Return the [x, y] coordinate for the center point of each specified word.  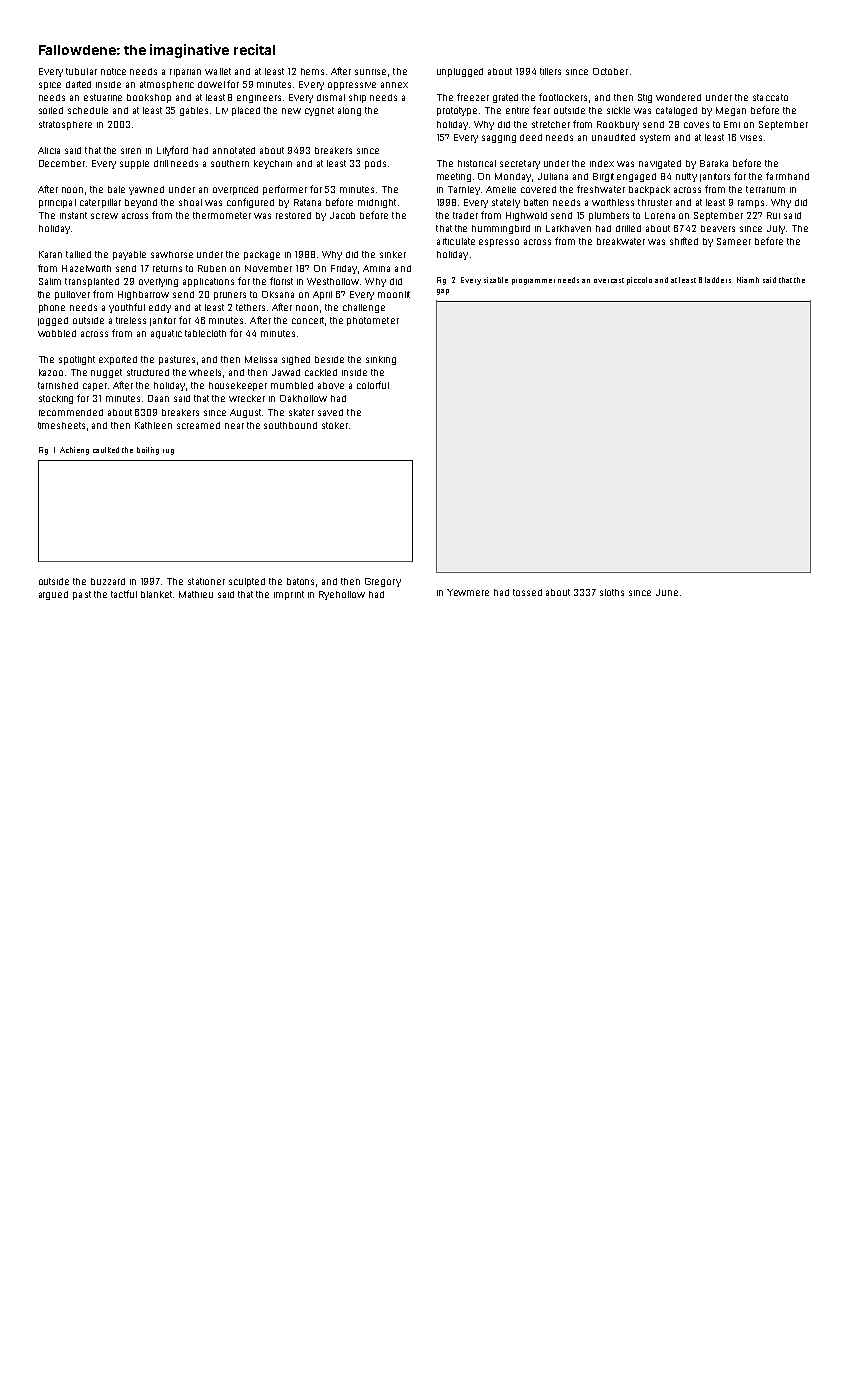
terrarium [765, 189]
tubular [81, 71]
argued [53, 595]
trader [465, 215]
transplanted [92, 282]
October [610, 71]
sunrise [370, 72]
